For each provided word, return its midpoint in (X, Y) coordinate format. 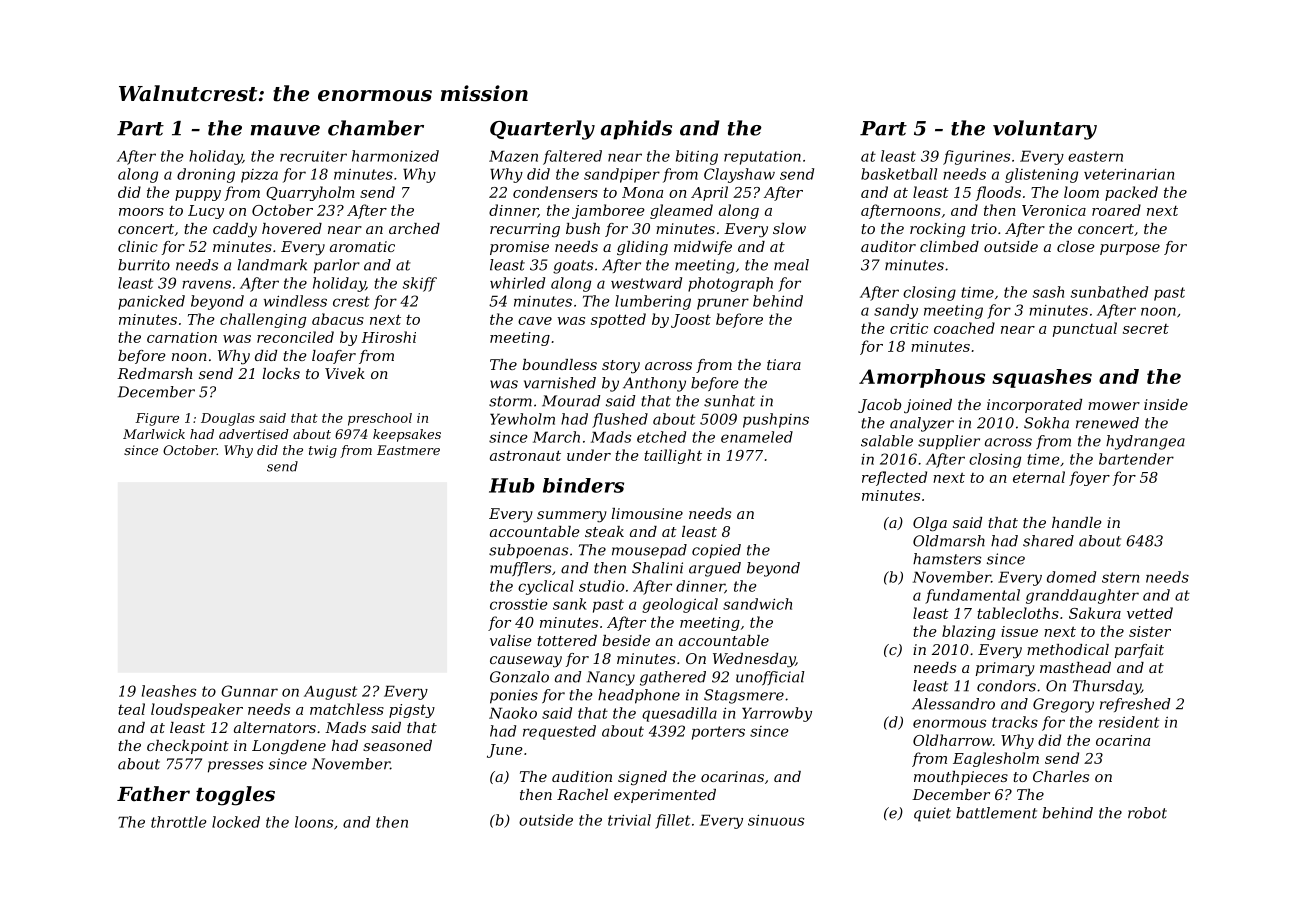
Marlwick (154, 434)
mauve (285, 130)
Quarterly (542, 130)
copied (716, 551)
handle (1077, 522)
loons (314, 822)
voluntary (1045, 130)
